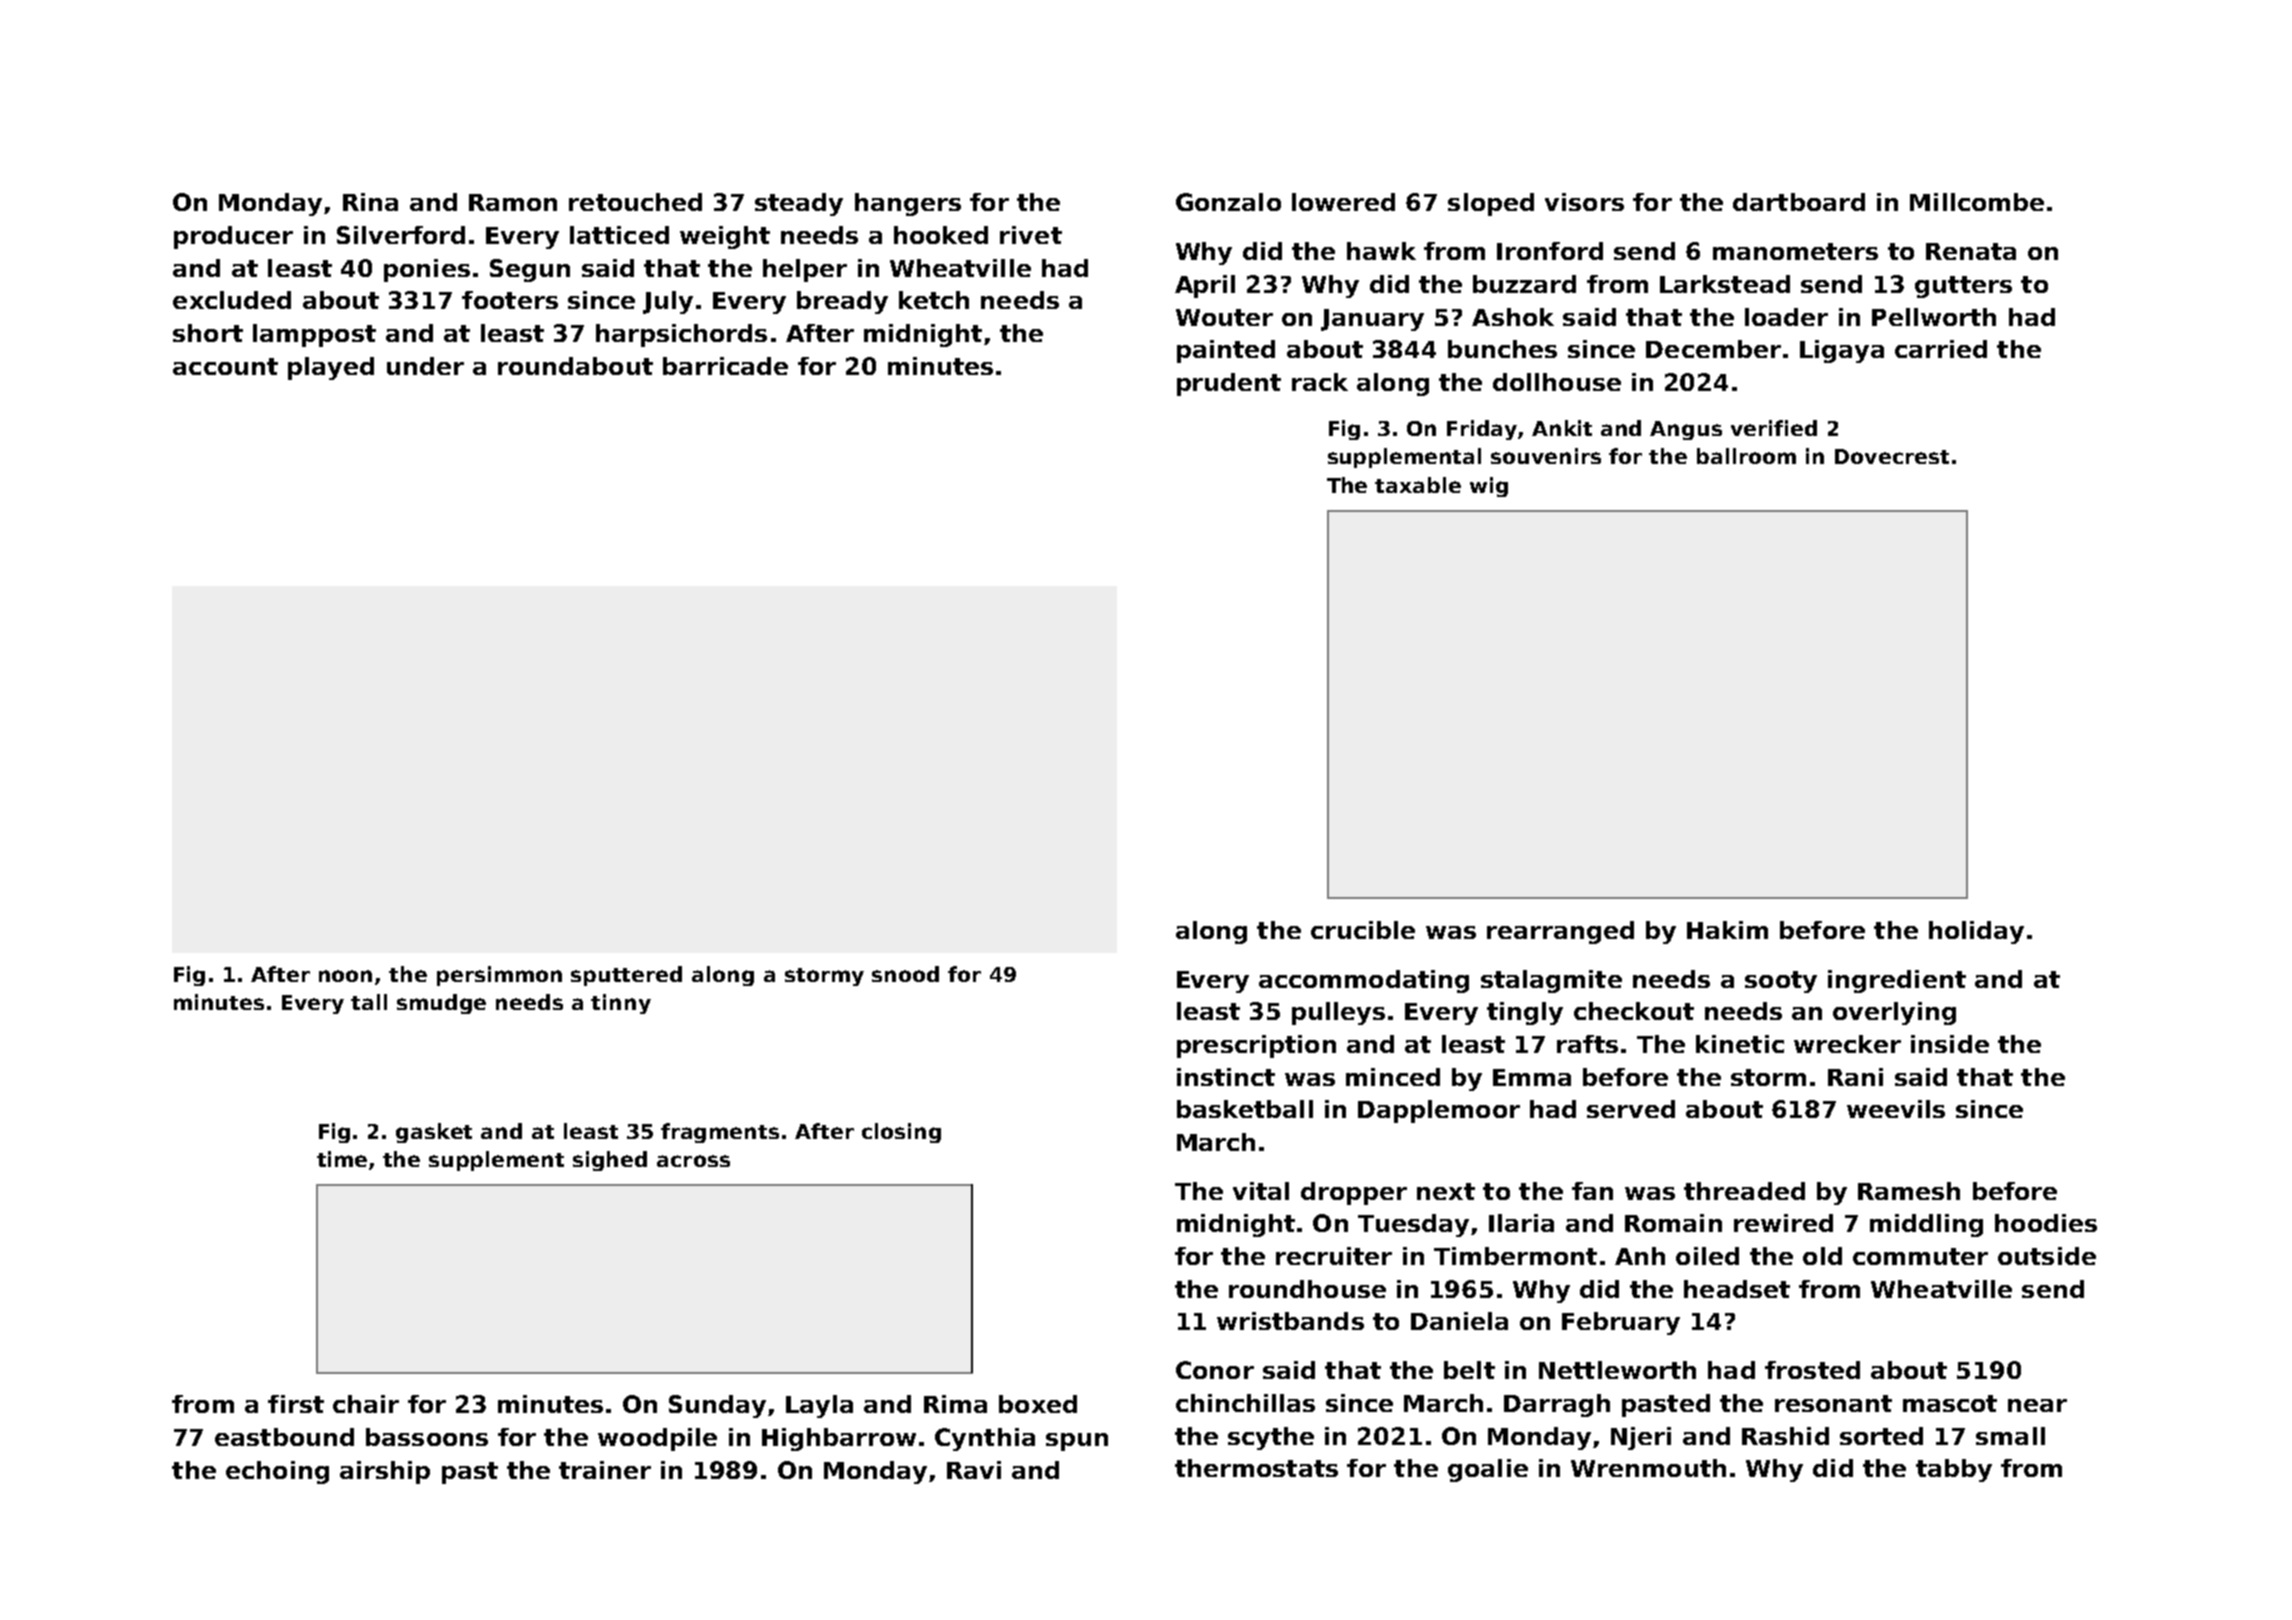 This screenshot has width=2292, height=1620. Describe the element at coordinates (277, 1472) in the screenshot. I see `echoing` at that location.
